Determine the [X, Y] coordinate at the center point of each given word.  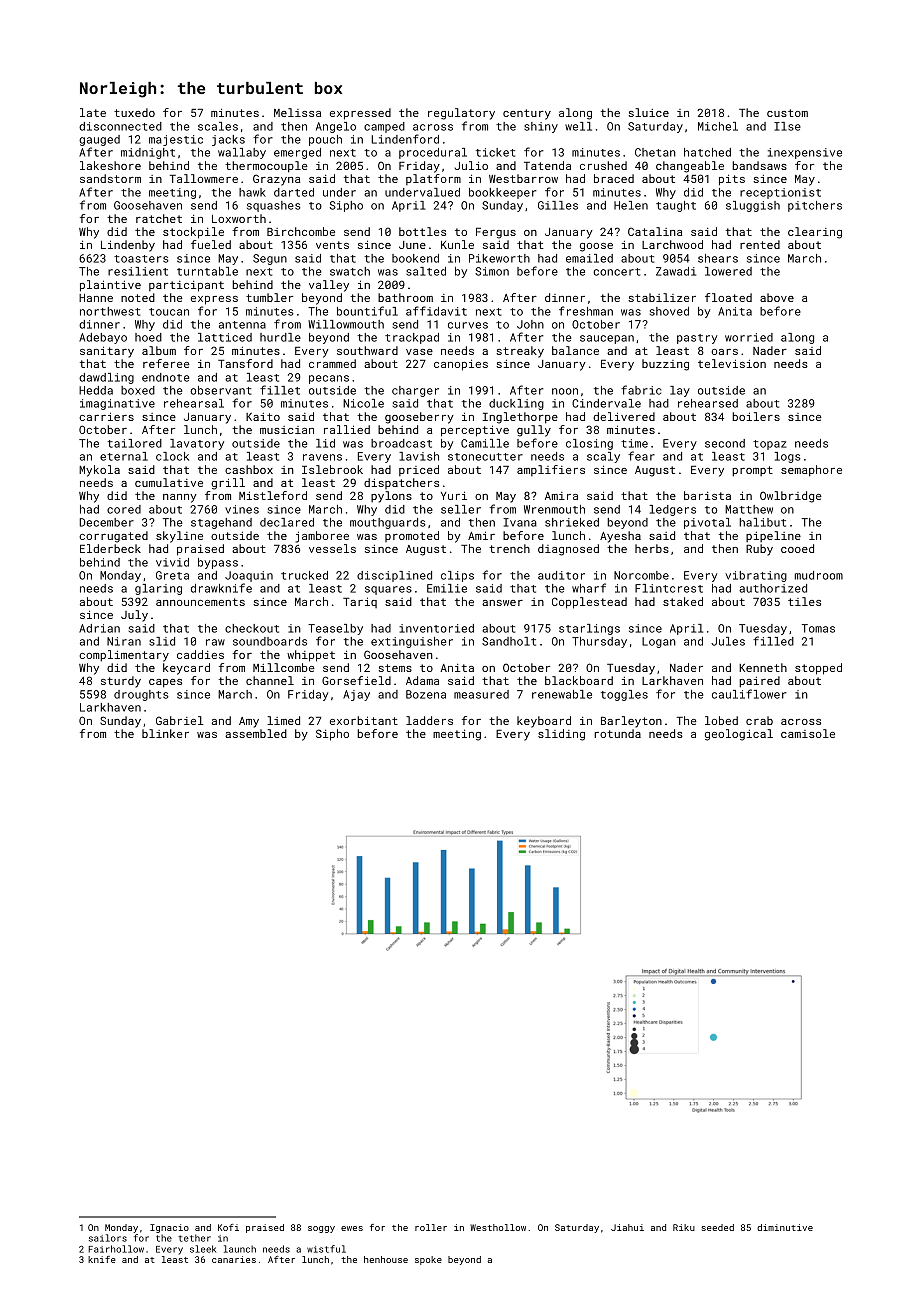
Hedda [96, 390]
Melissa [297, 112]
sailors [108, 1238]
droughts [141, 695]
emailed [589, 258]
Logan [659, 642]
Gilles [558, 205]
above [777, 297]
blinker [165, 733]
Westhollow [498, 1227]
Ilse [787, 126]
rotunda [617, 733]
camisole [808, 733]
